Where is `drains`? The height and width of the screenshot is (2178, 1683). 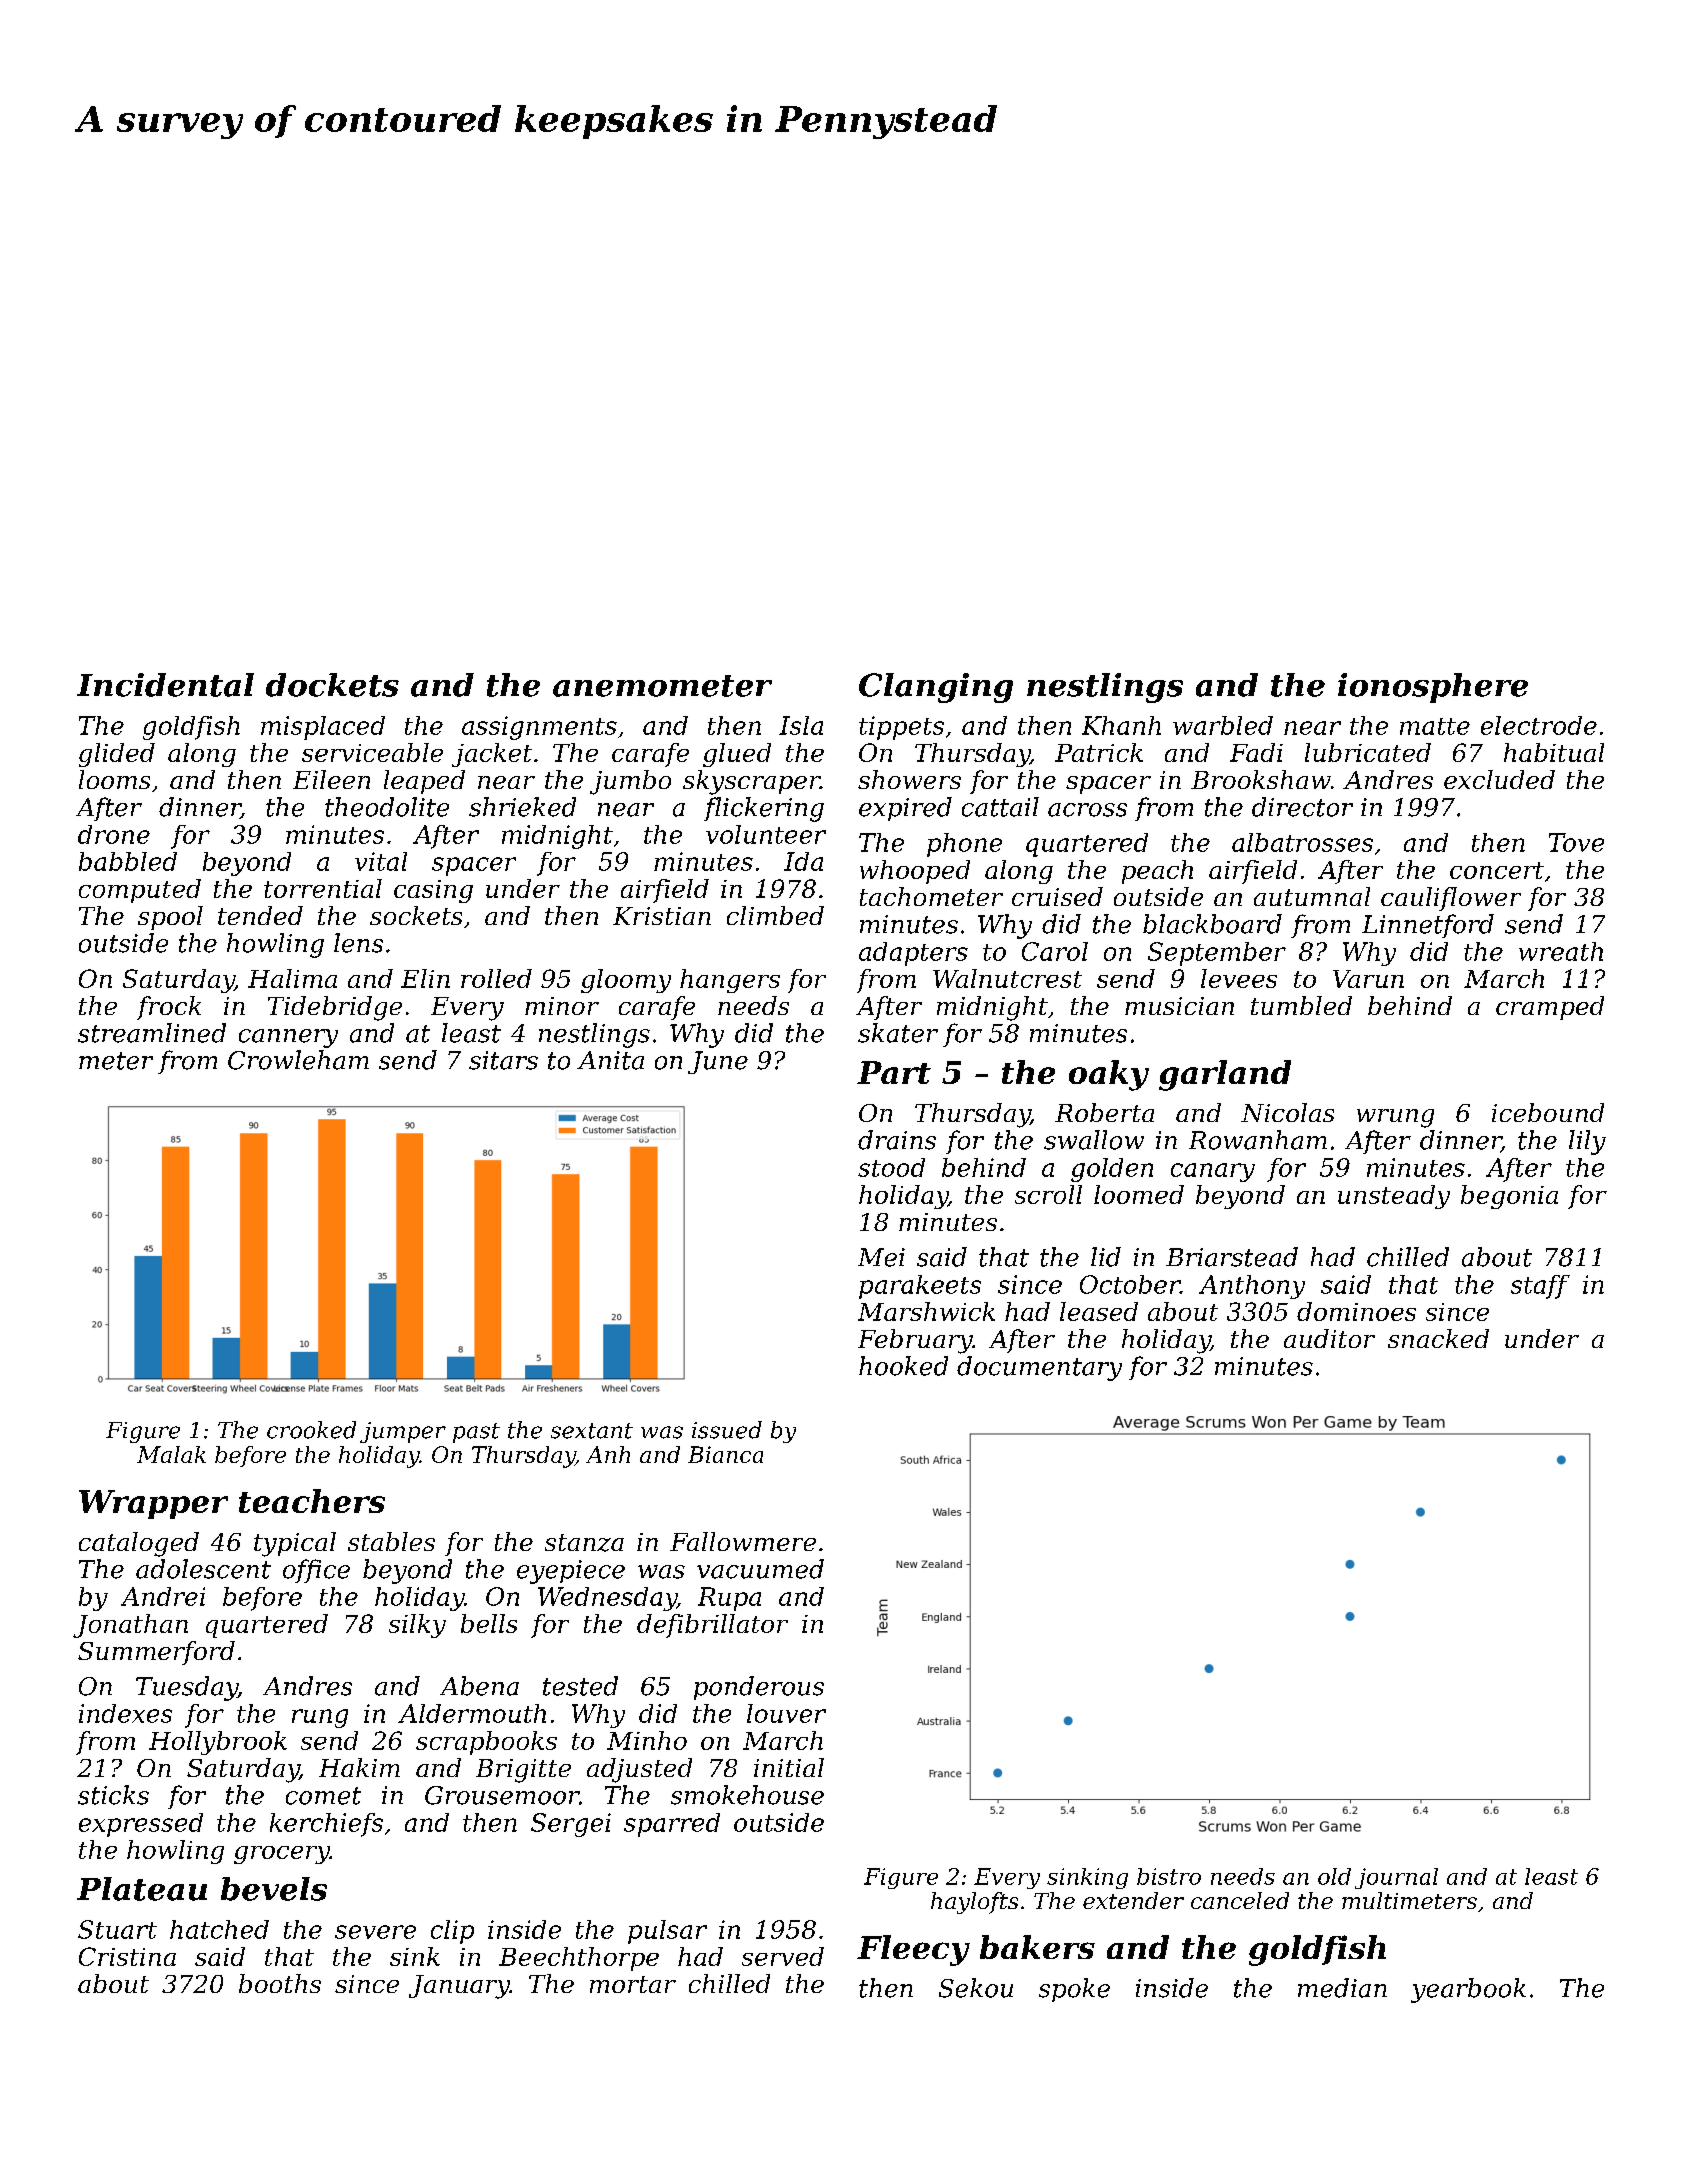 drains is located at coordinates (897, 1140).
